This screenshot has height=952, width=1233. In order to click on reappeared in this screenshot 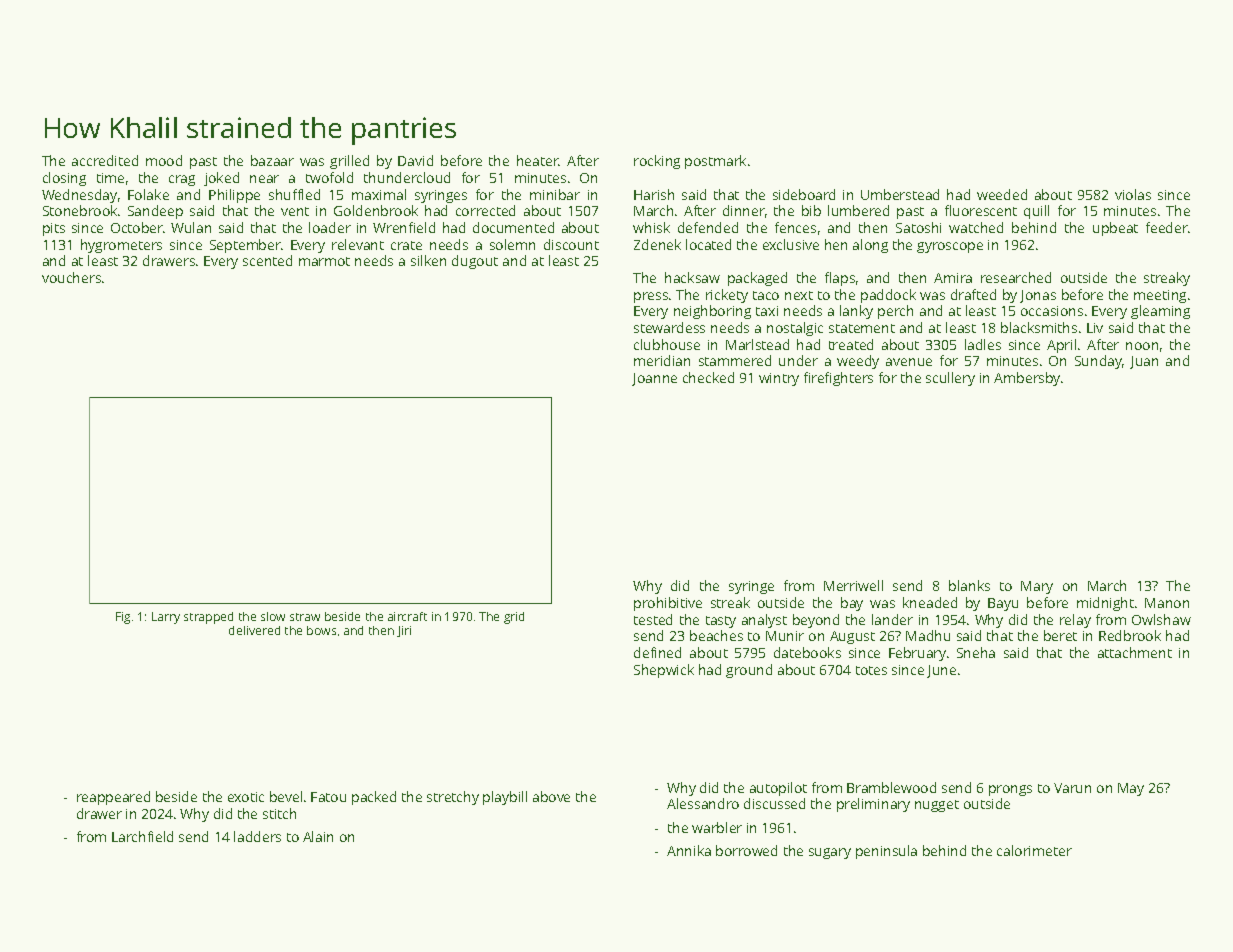, I will do `click(113, 798)`.
